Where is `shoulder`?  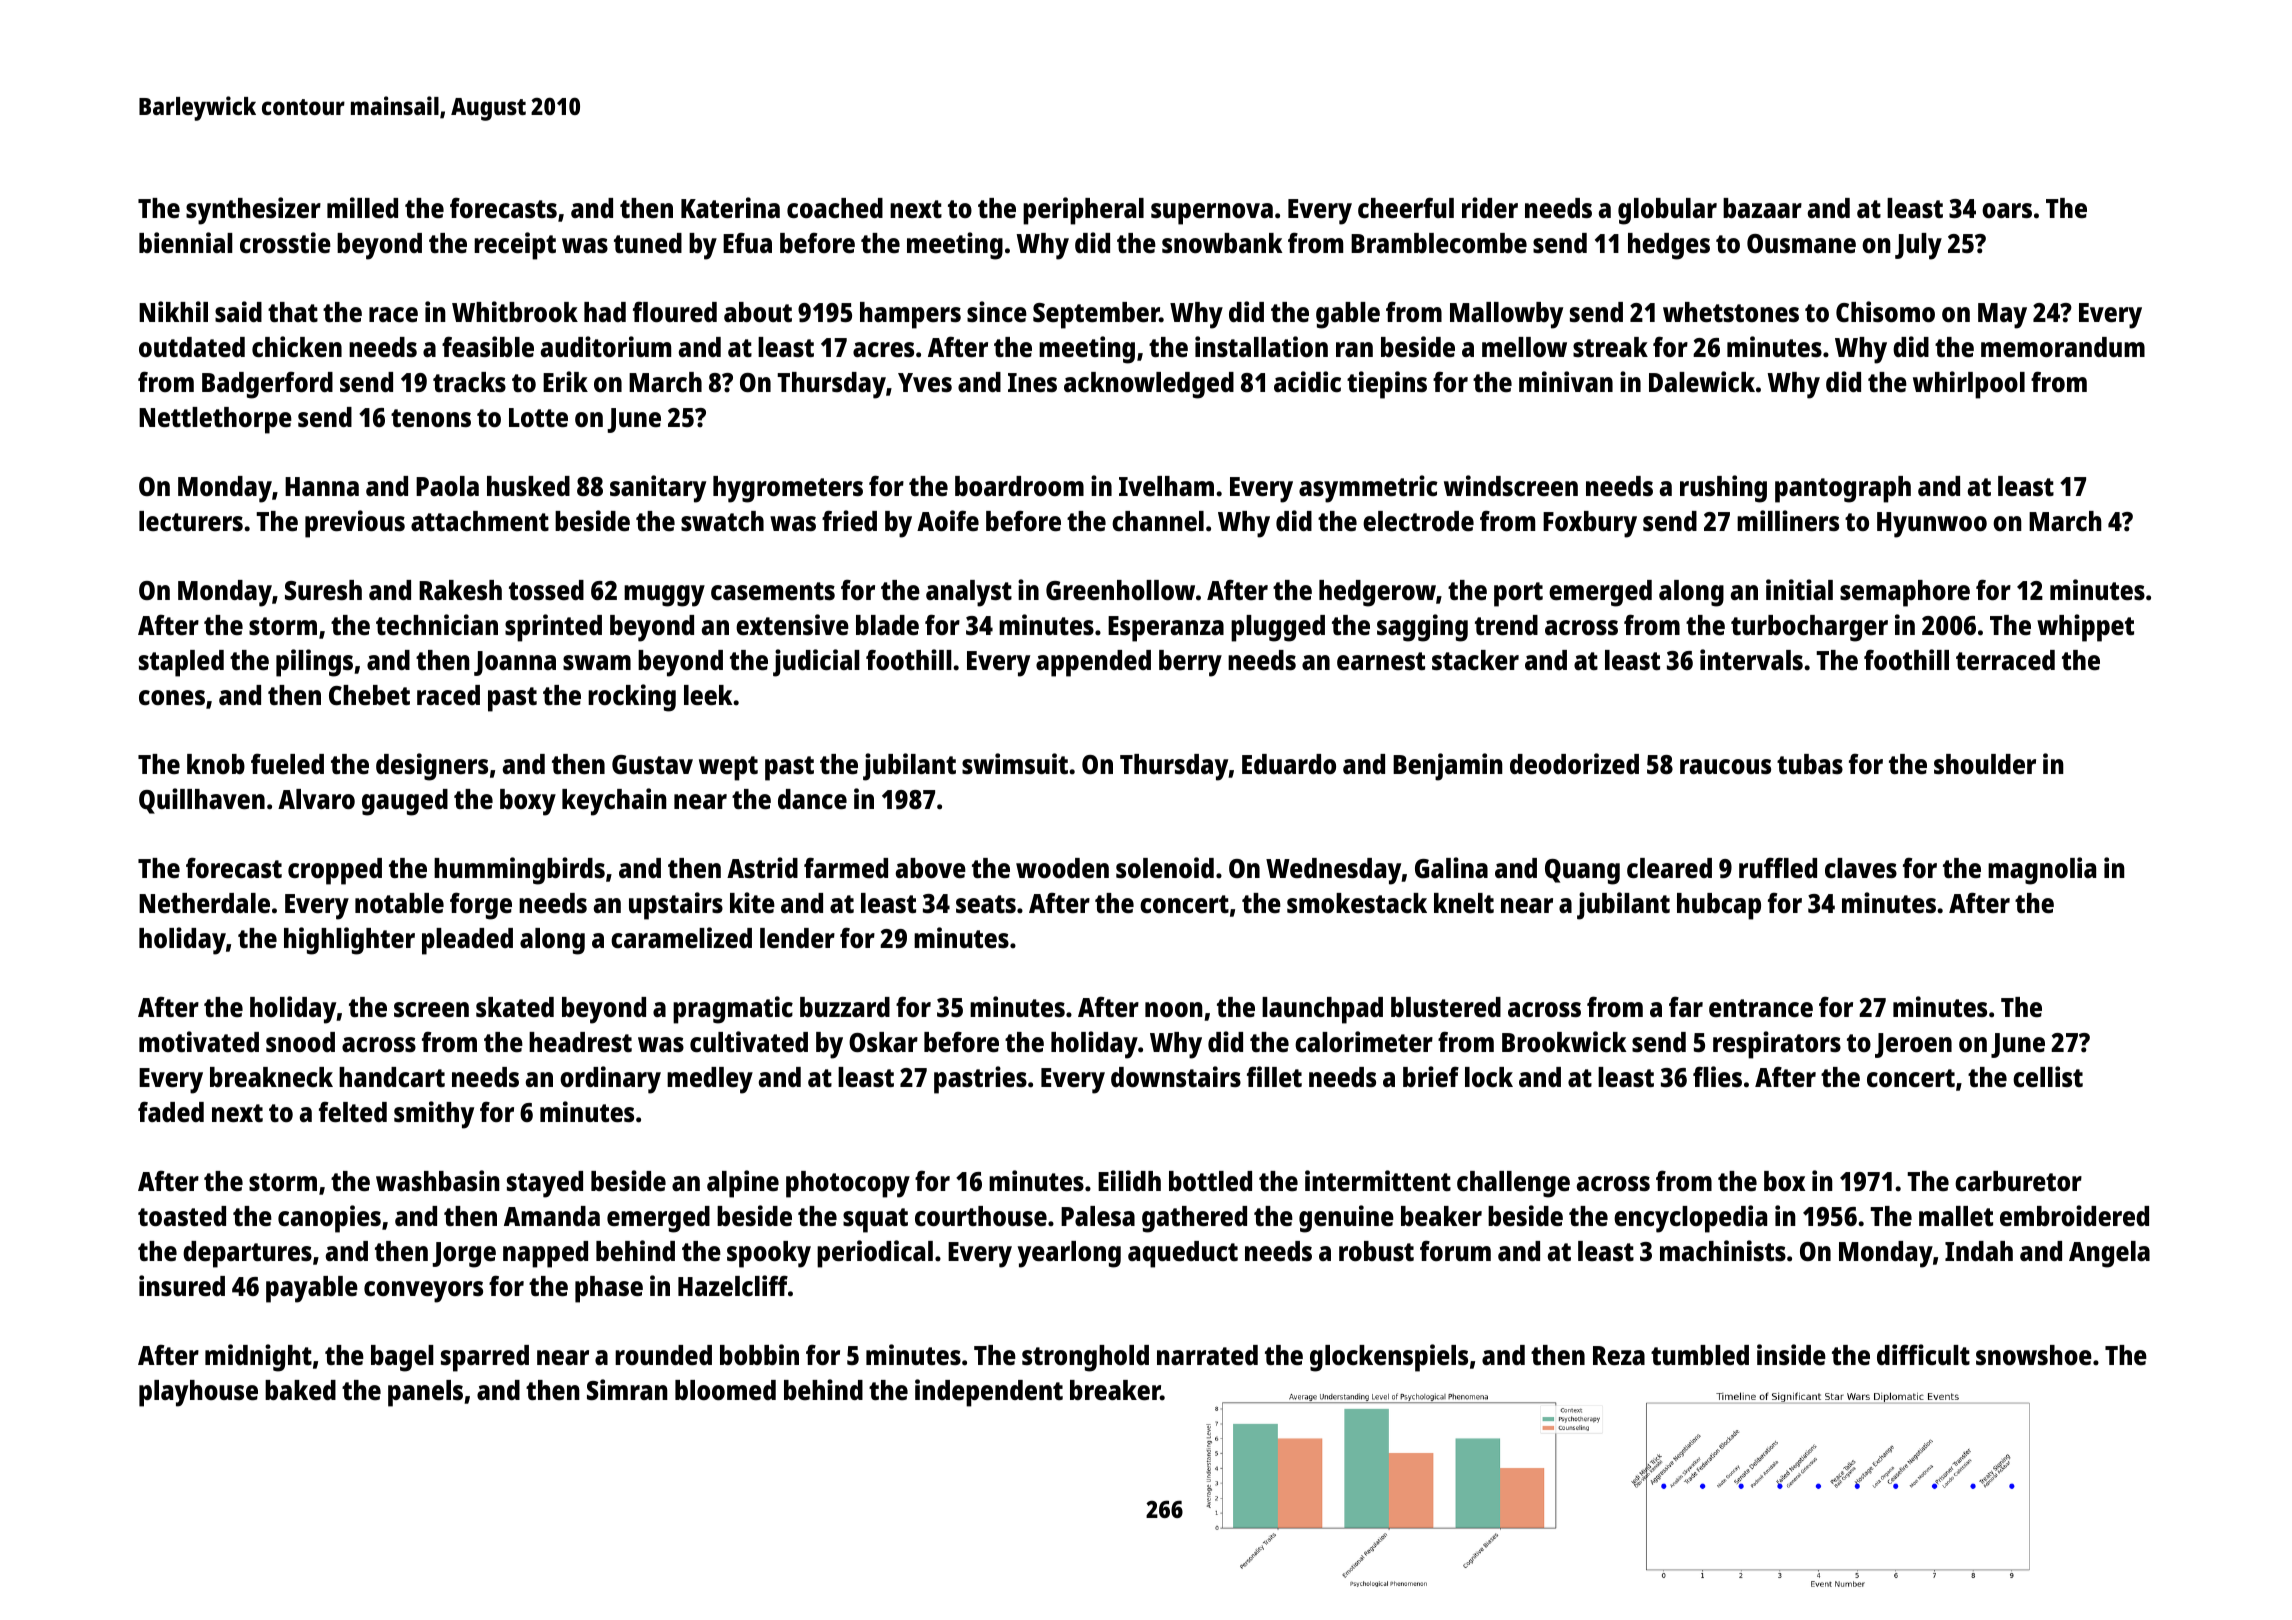 shoulder is located at coordinates (1985, 764).
